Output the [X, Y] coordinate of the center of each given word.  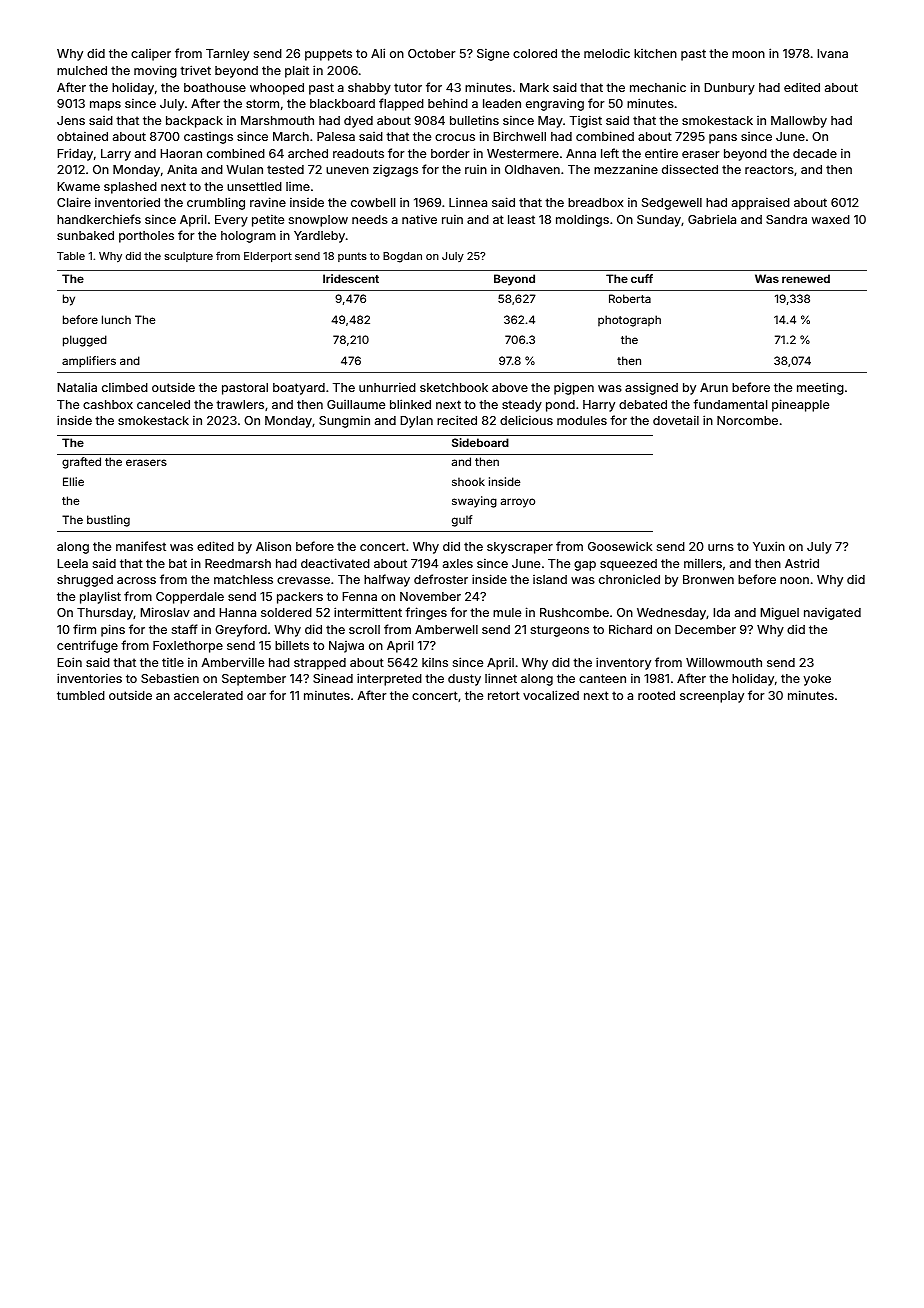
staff [185, 629]
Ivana [832, 53]
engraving [555, 104]
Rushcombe [574, 612]
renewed [806, 278]
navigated [832, 614]
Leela [72, 563]
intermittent [368, 612]
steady [522, 406]
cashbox [108, 404]
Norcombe [747, 420]
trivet [195, 70]
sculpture [188, 257]
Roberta [630, 298]
